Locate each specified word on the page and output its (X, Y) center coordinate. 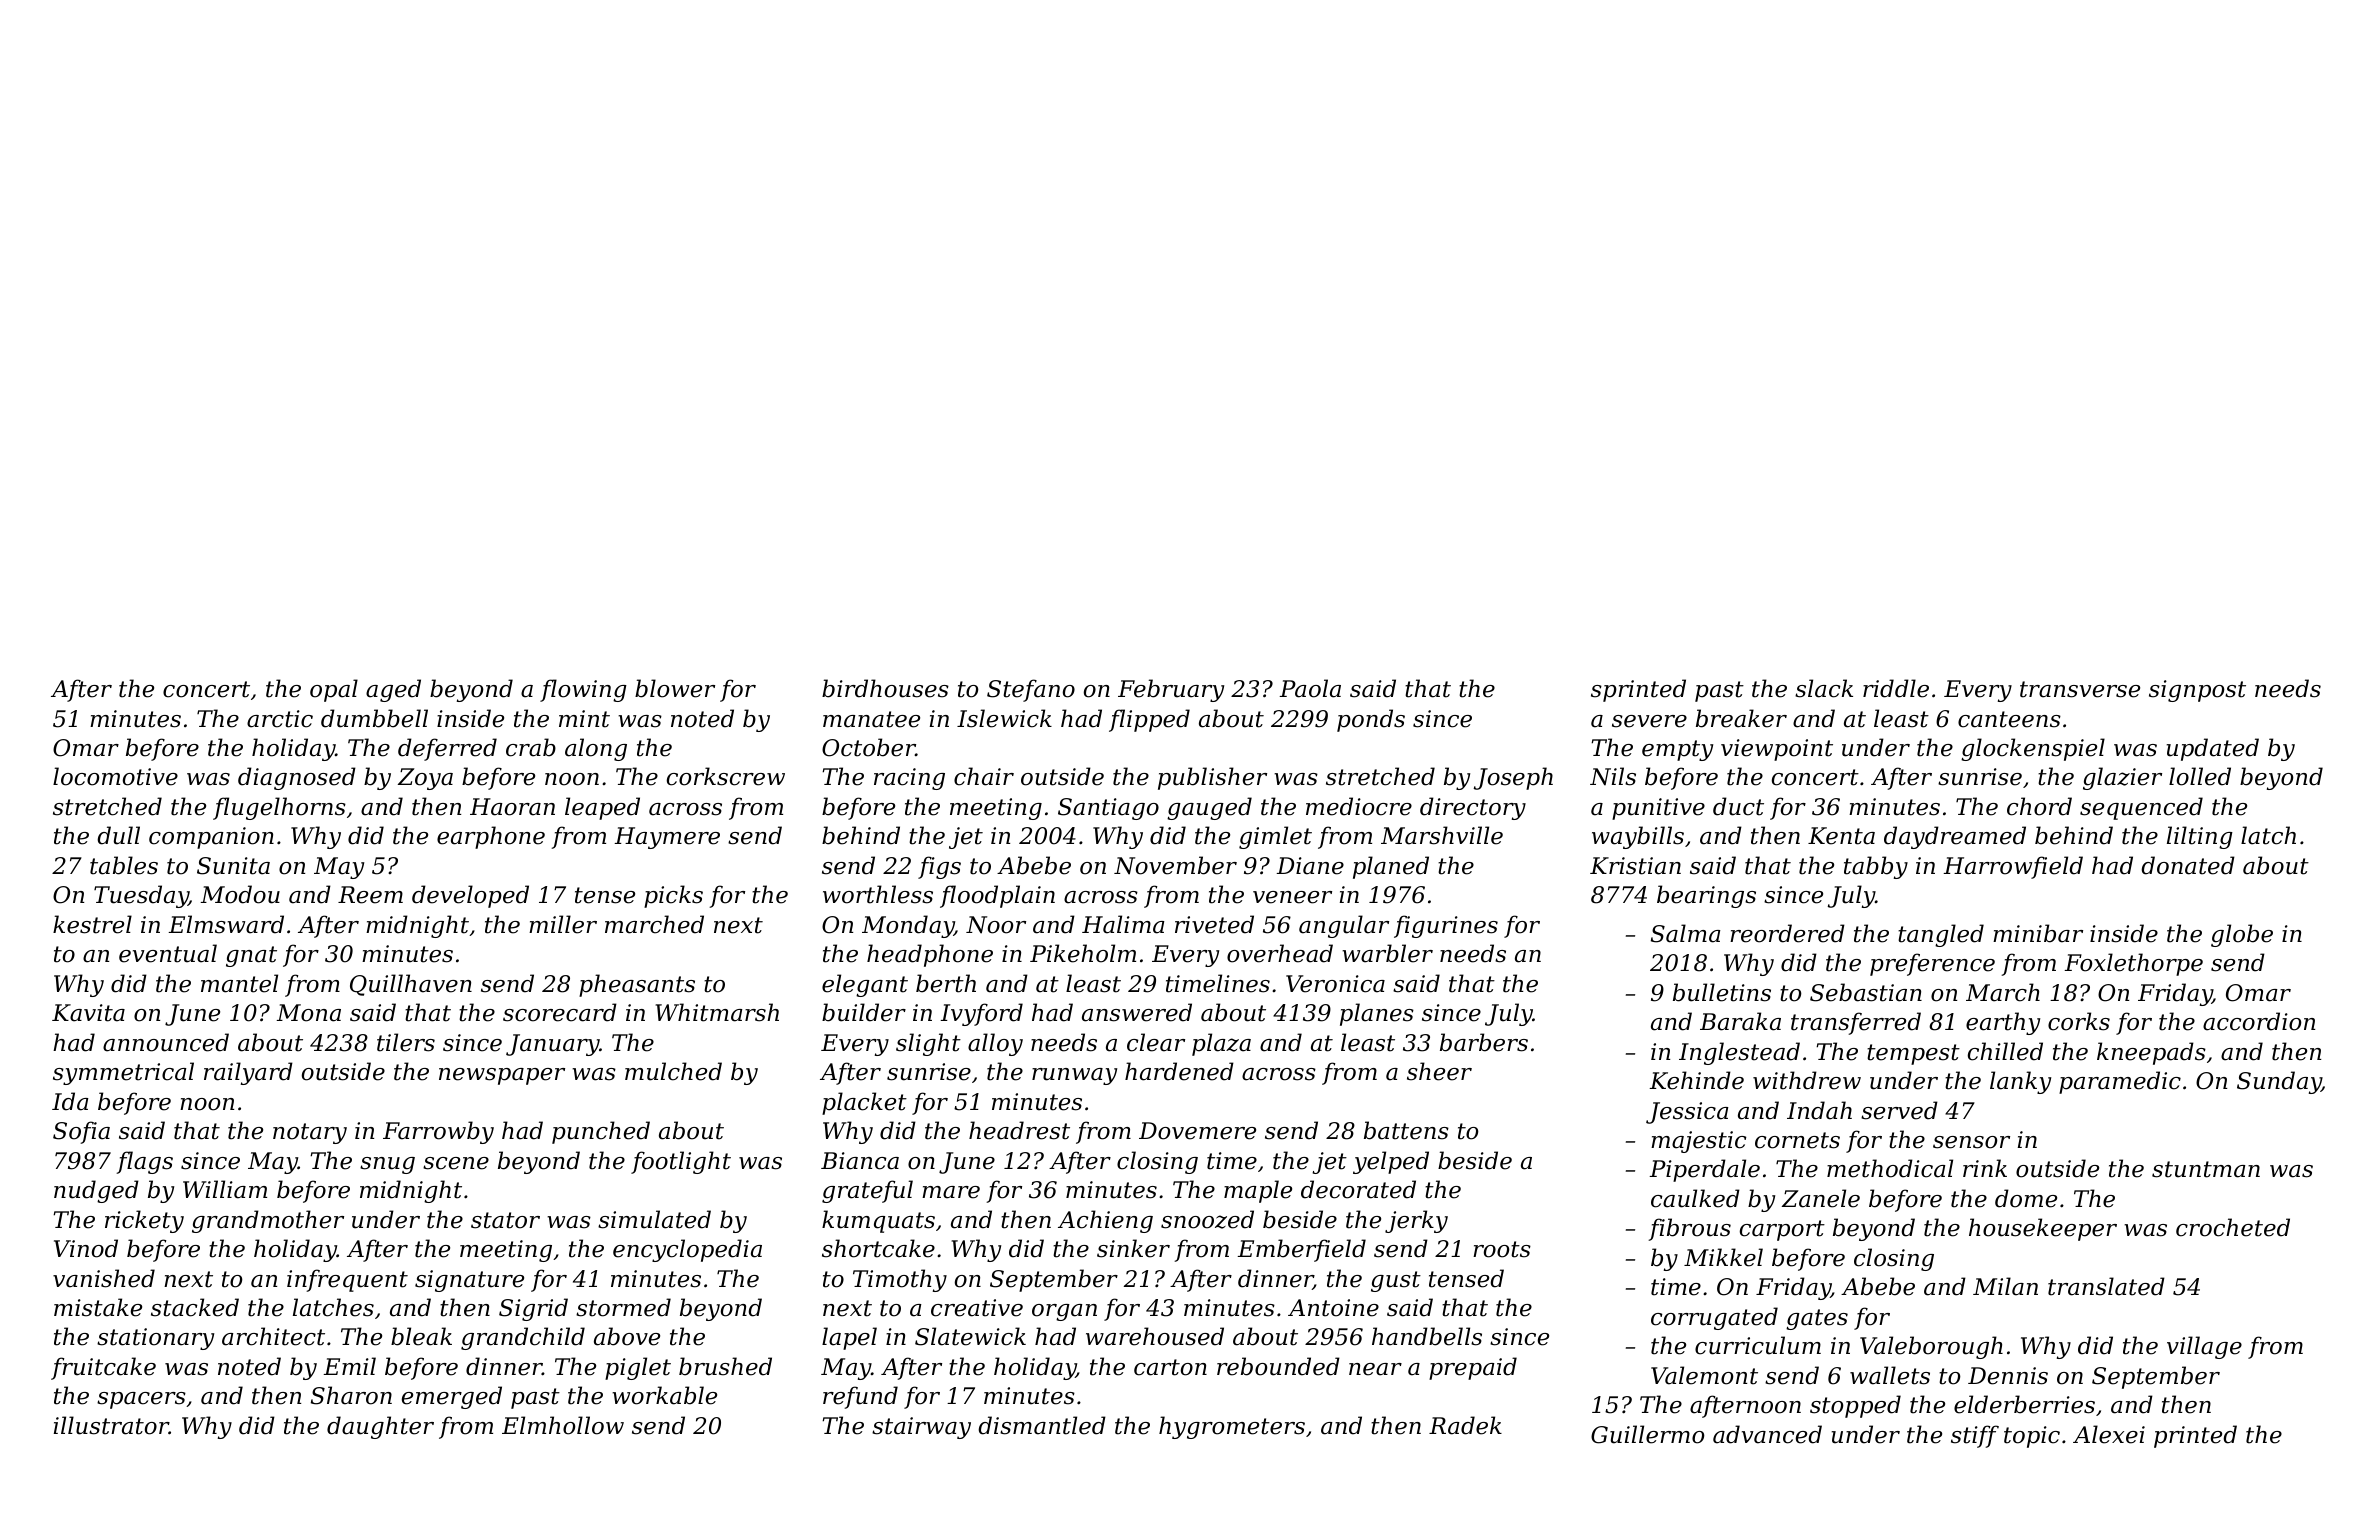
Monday (908, 926)
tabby (1876, 867)
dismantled (1042, 1425)
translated (2106, 1286)
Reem (370, 895)
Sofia (81, 1132)
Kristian (1635, 866)
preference (1932, 964)
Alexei (2109, 1434)
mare (951, 1192)
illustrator (111, 1425)
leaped (602, 808)
